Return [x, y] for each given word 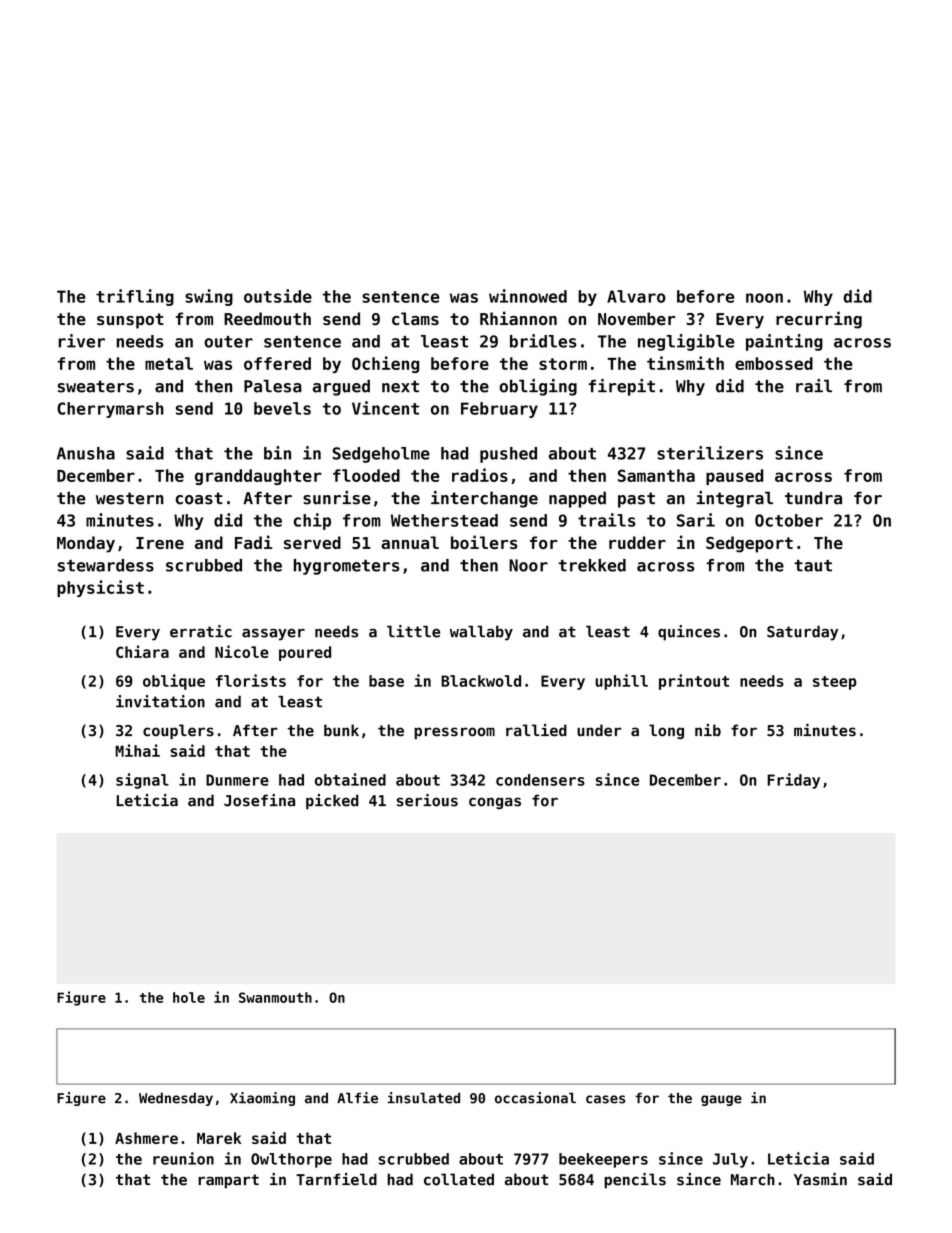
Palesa [273, 386]
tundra [813, 498]
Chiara [142, 651]
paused [734, 477]
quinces [689, 633]
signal [142, 781]
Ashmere [146, 1138]
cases [605, 1099]
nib [708, 730]
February [499, 410]
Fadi [253, 542]
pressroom [454, 733]
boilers [484, 542]
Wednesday [176, 1099]
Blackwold [481, 681]
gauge [721, 1100]
